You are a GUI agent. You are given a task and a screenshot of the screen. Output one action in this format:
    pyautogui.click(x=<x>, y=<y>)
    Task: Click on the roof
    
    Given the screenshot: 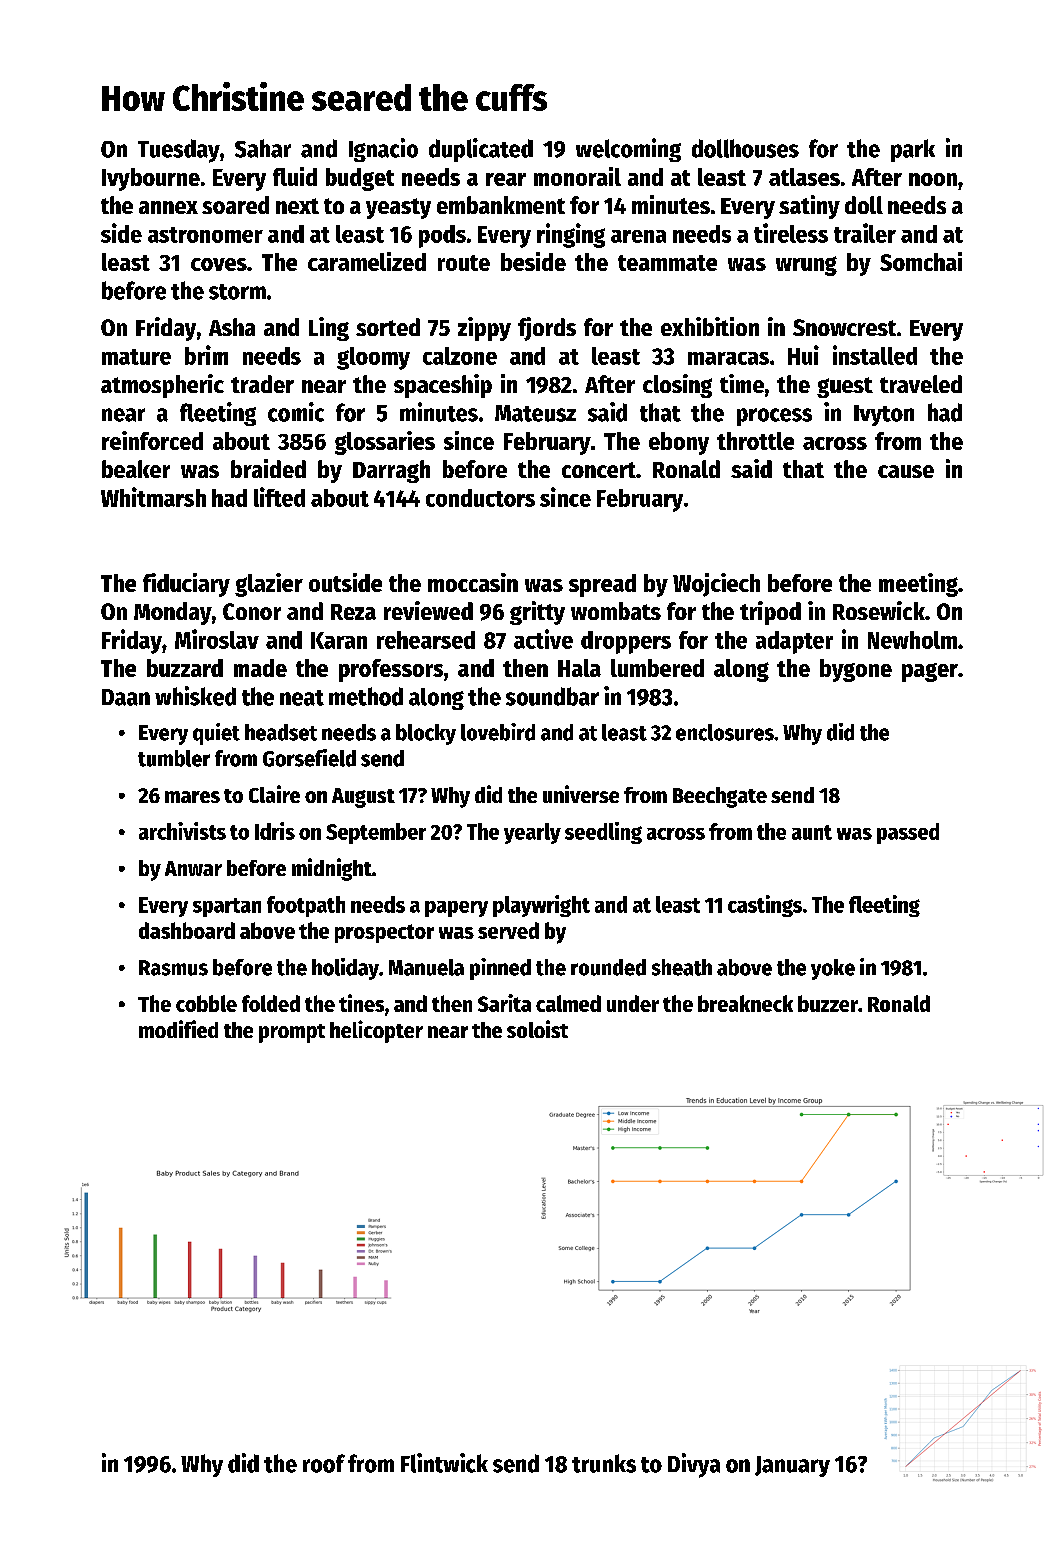 What is the action you would take?
    pyautogui.click(x=324, y=1463)
